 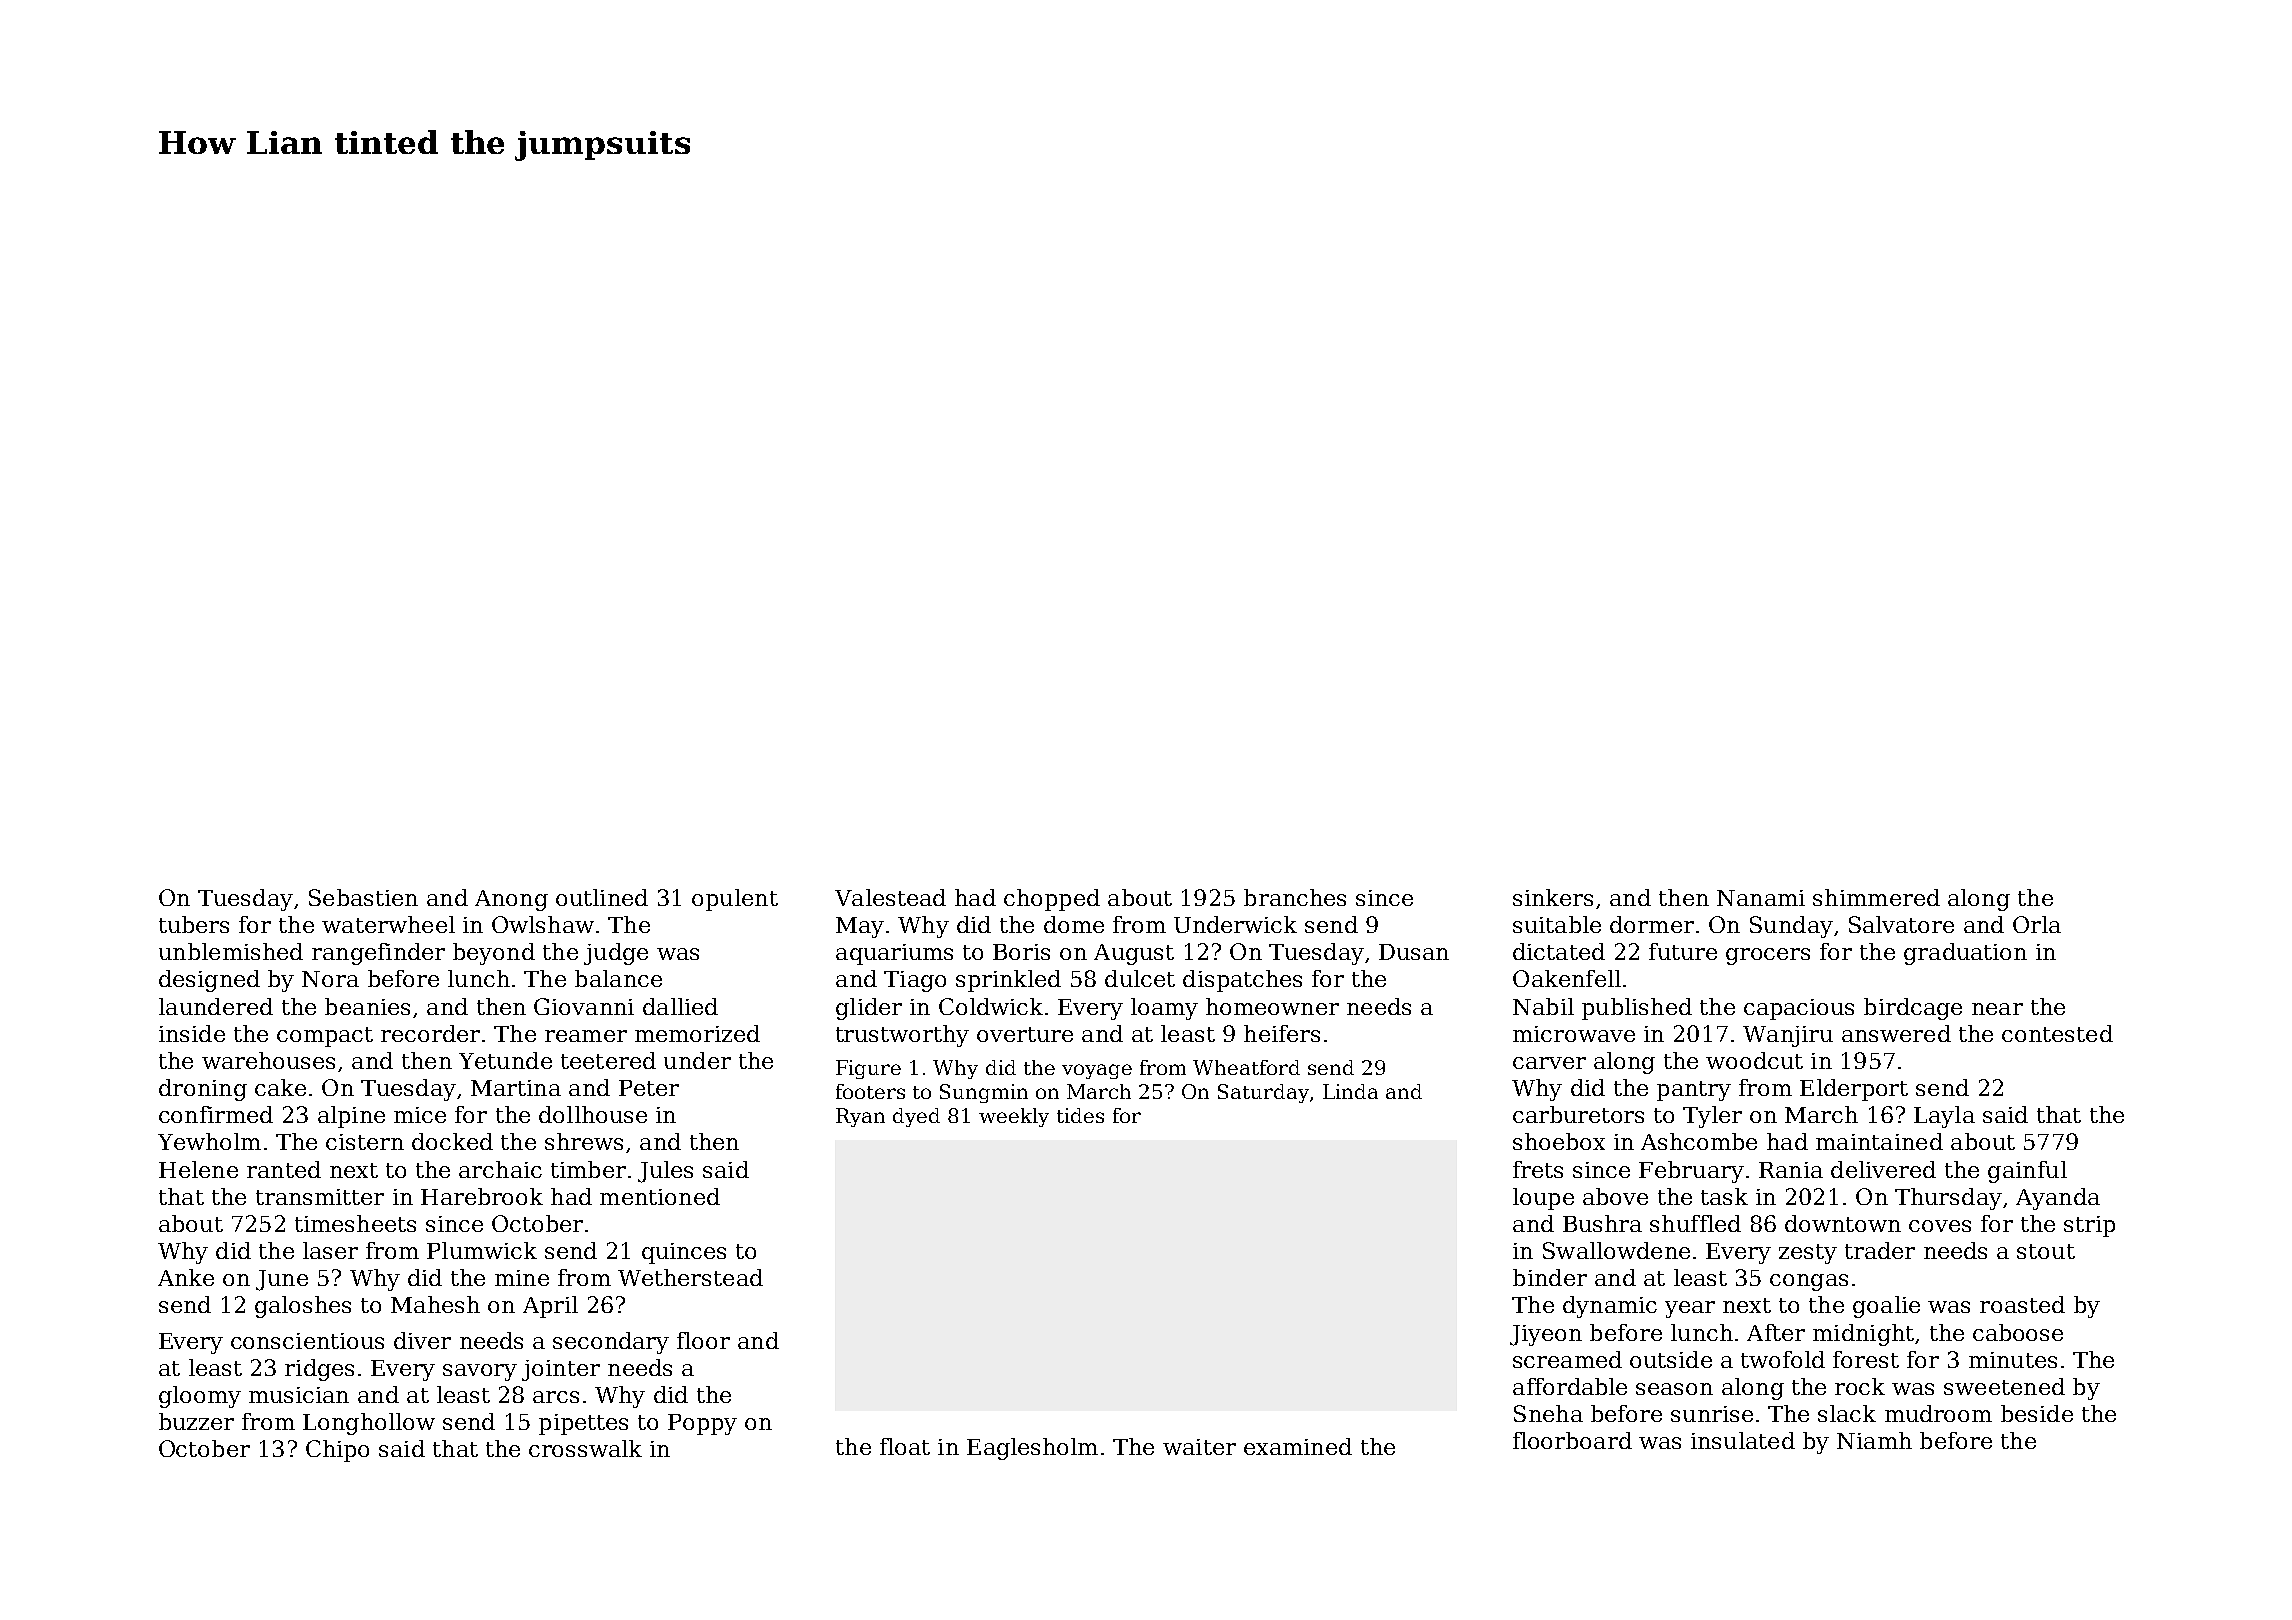 What do you see at coordinates (1876, 897) in the screenshot?
I see `shimmered` at bounding box center [1876, 897].
